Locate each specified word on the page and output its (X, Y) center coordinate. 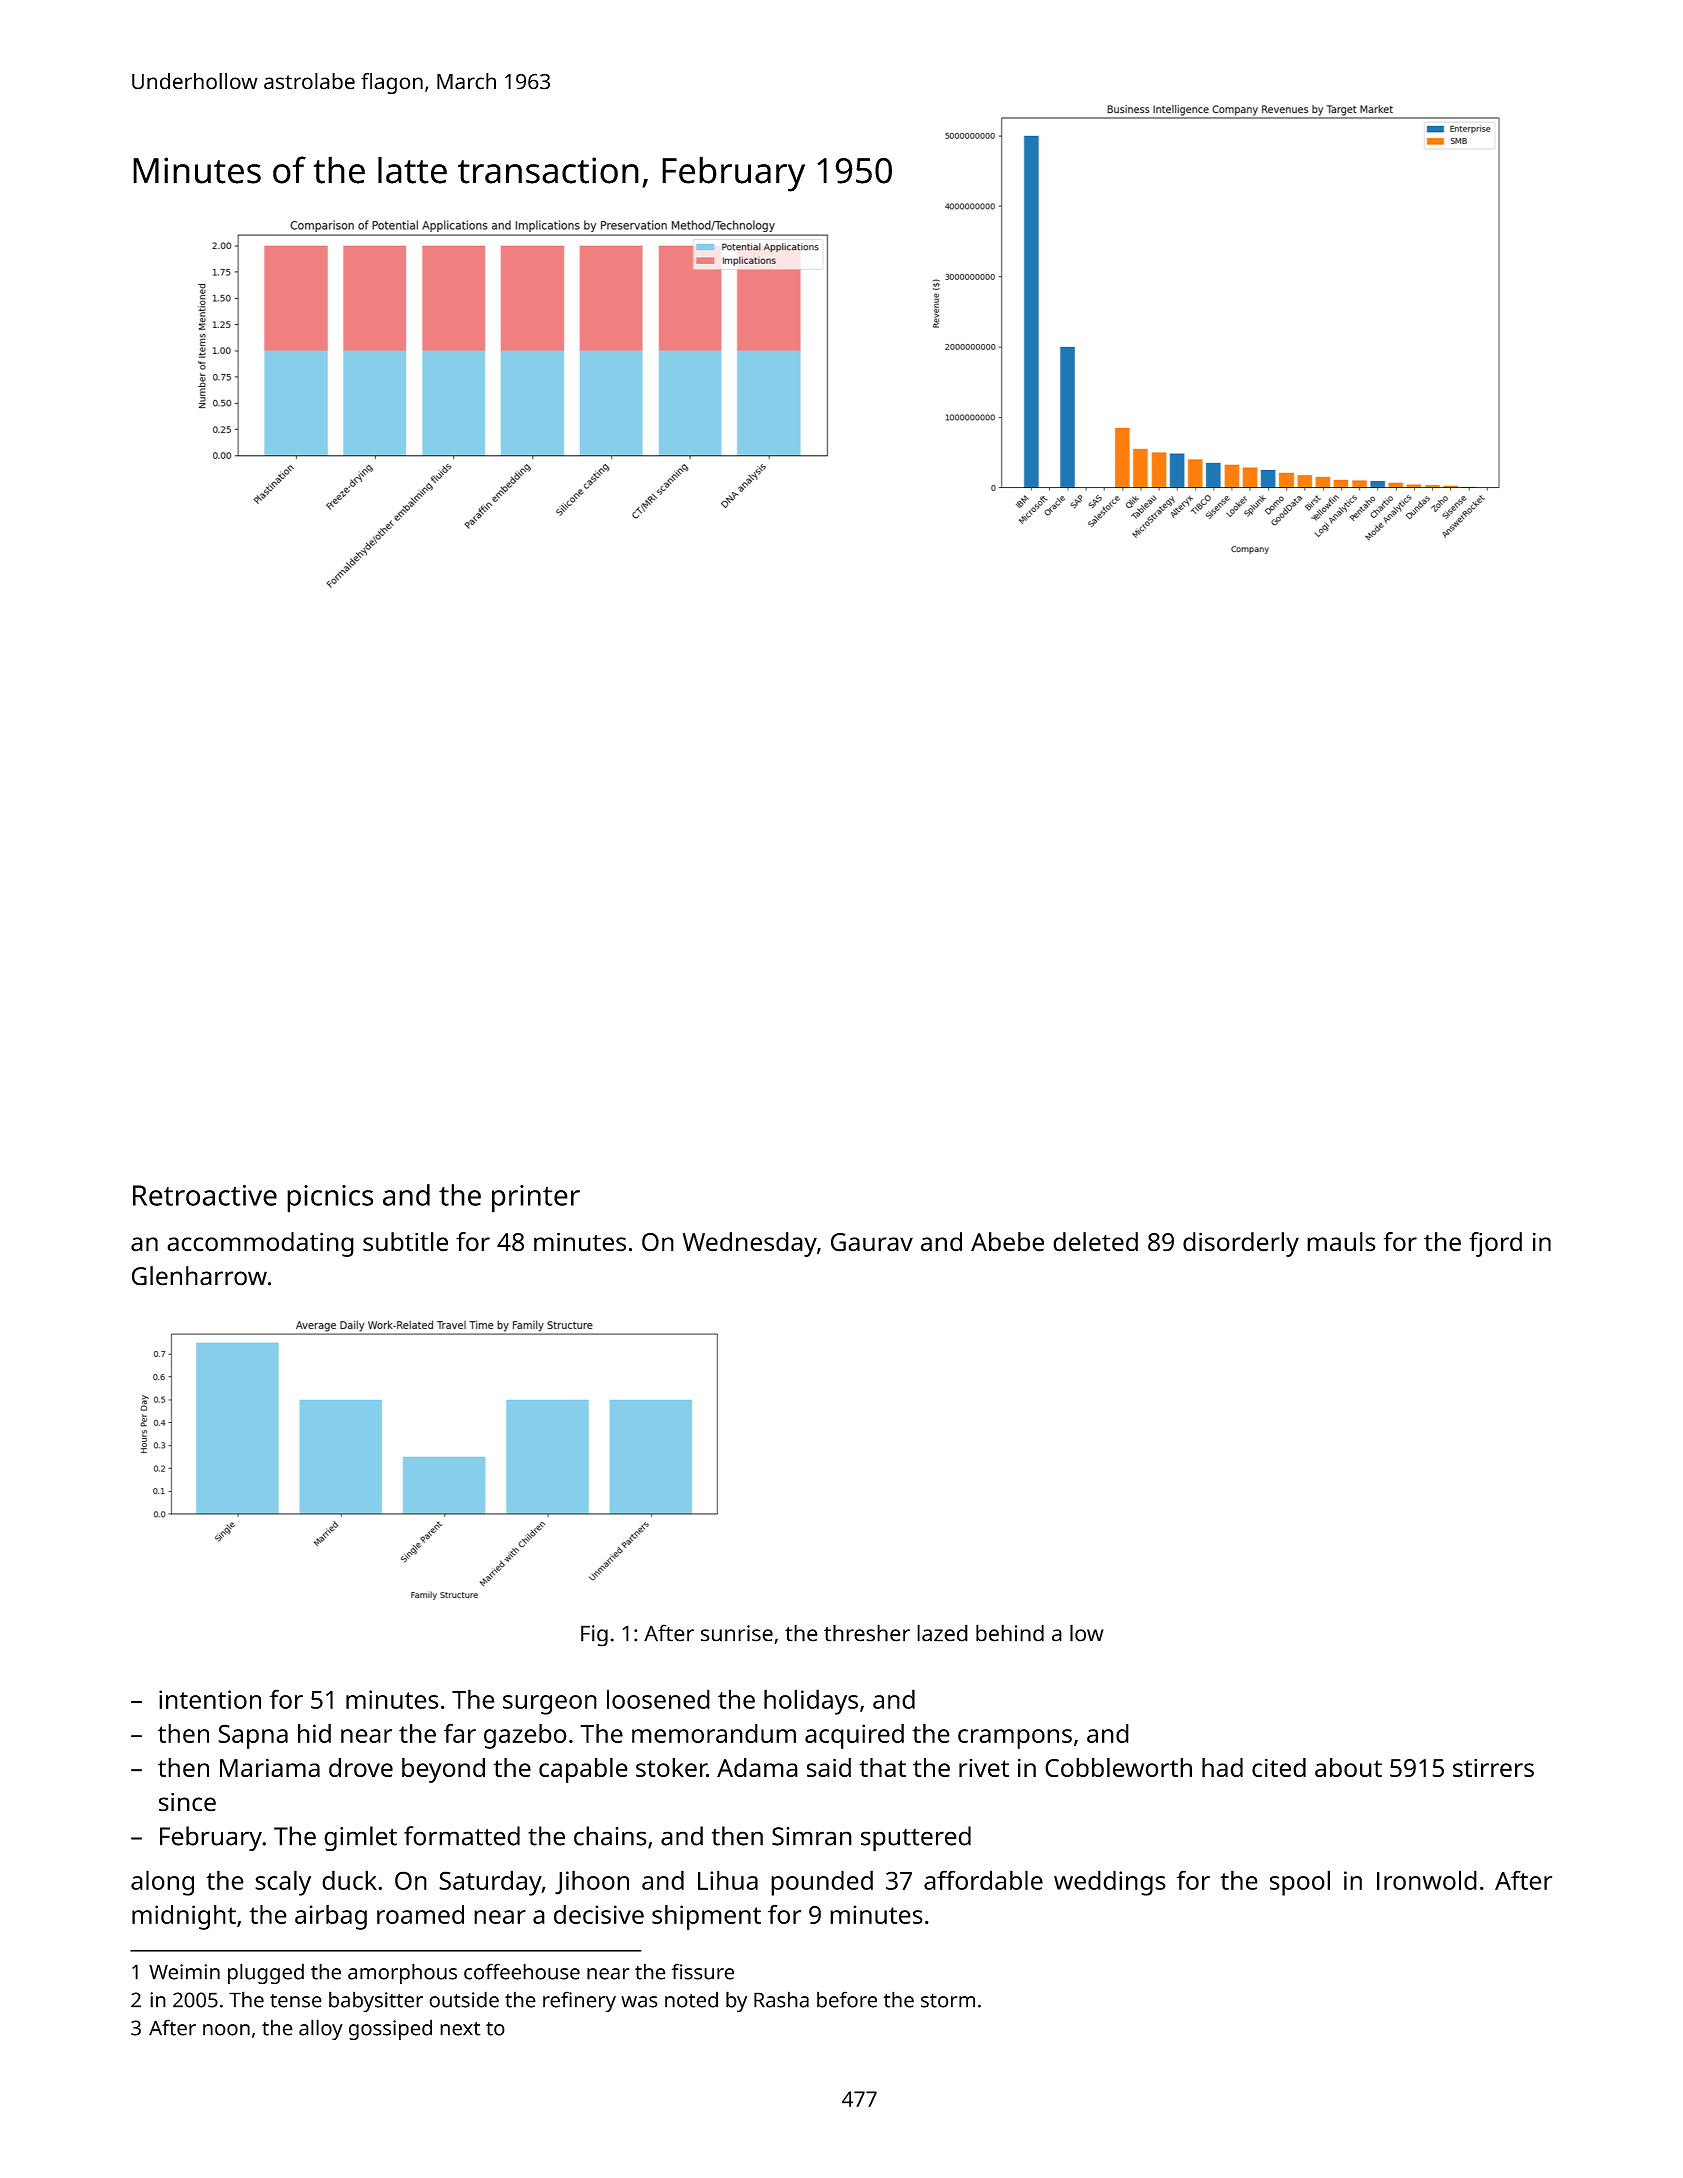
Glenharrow (199, 1276)
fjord (1495, 1244)
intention (210, 1699)
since (187, 1802)
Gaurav (872, 1242)
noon (226, 2030)
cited (1279, 1767)
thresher (867, 1633)
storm (948, 2001)
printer (536, 1199)
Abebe (1007, 1242)
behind (1010, 1633)
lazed (942, 1633)
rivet (984, 1768)
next (460, 2028)
